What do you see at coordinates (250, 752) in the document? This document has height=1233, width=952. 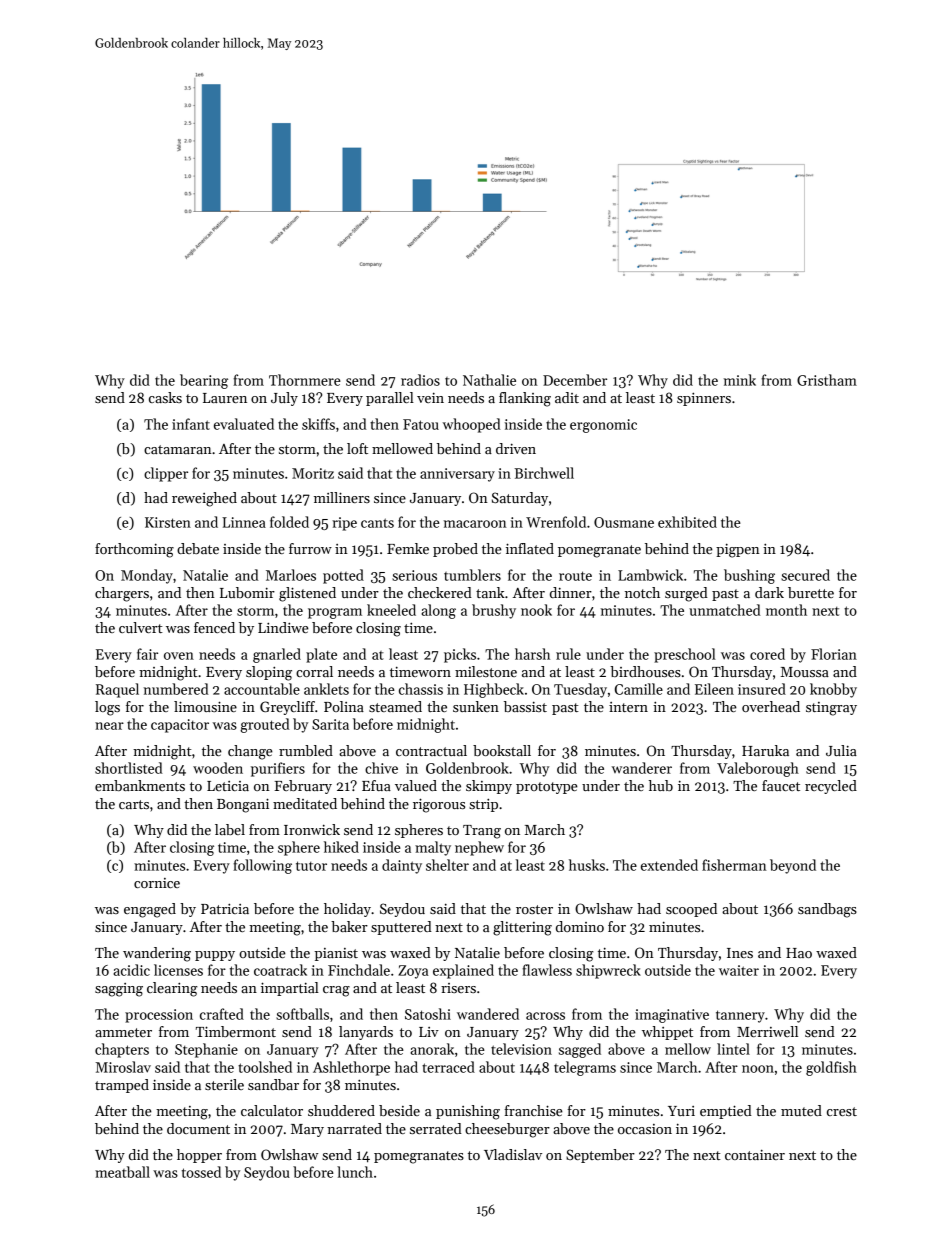 I see `change` at bounding box center [250, 752].
